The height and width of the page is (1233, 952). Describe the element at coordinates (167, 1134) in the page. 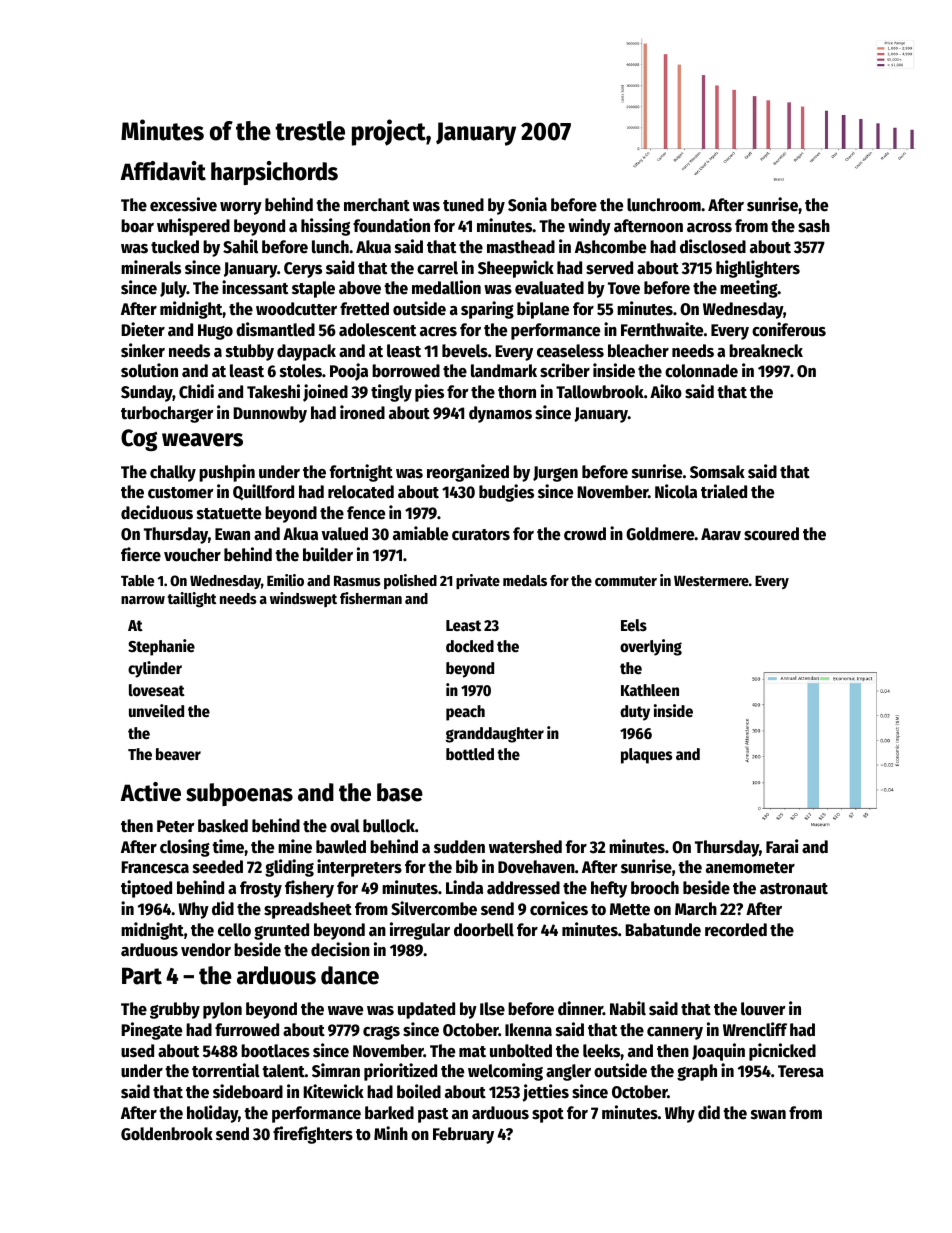

I see `Goldenbrook` at that location.
